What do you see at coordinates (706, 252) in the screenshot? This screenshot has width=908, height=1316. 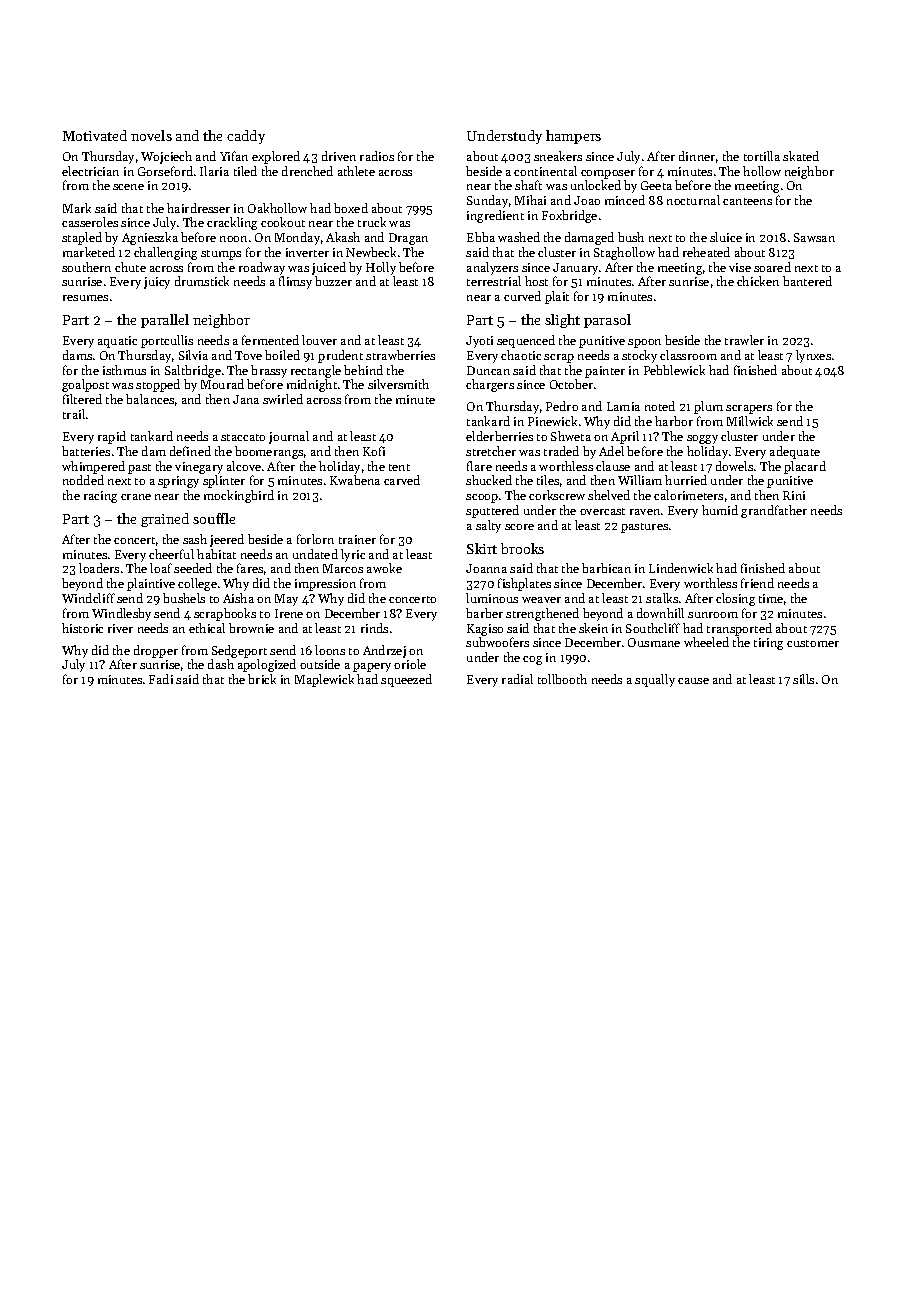 I see `reheated` at bounding box center [706, 252].
